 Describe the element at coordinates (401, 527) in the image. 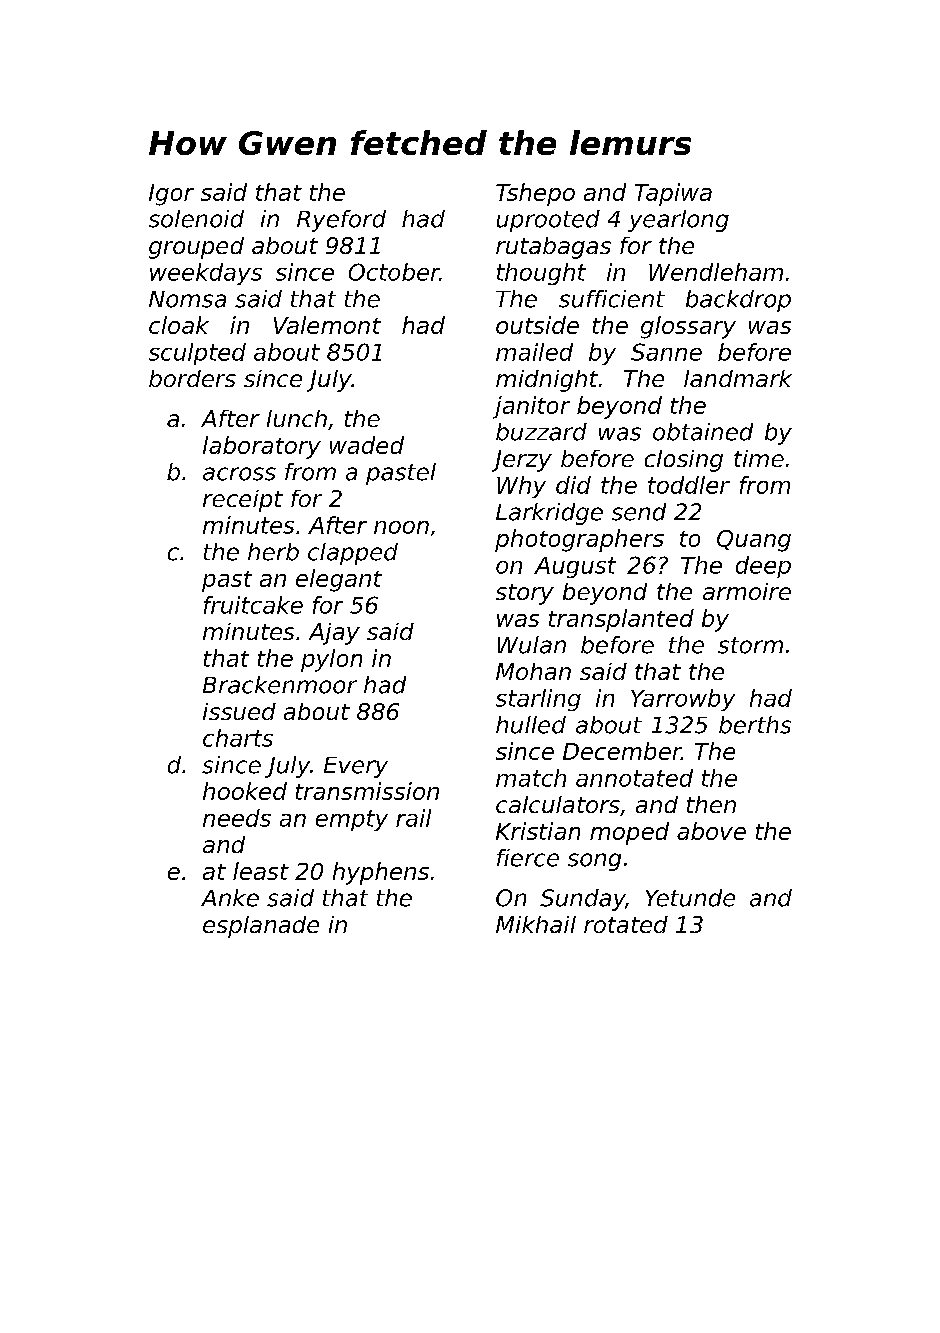

I see `noon` at that location.
